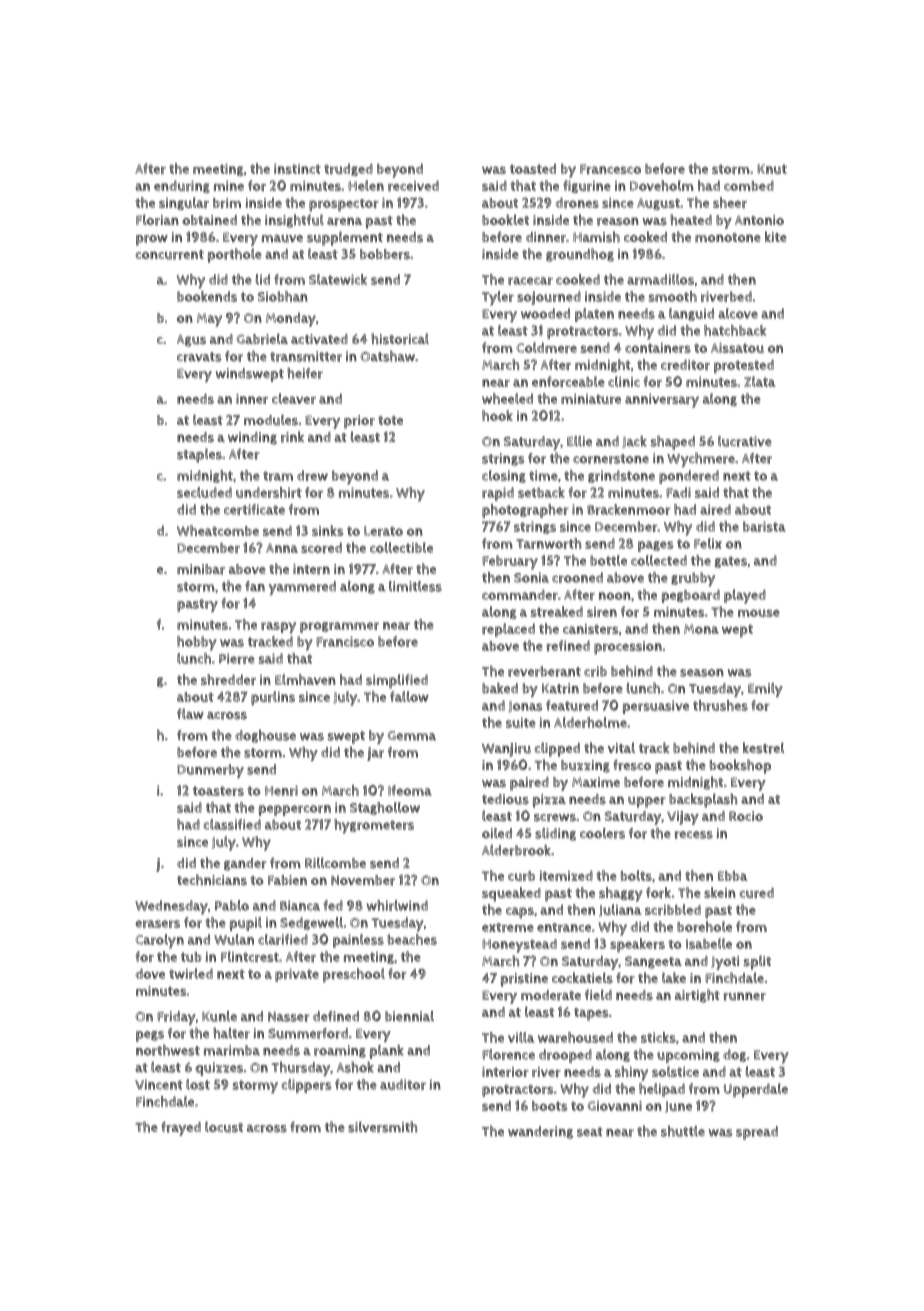 This document has width=924, height=1311. Describe the element at coordinates (701, 459) in the document. I see `Wychmere` at that location.
